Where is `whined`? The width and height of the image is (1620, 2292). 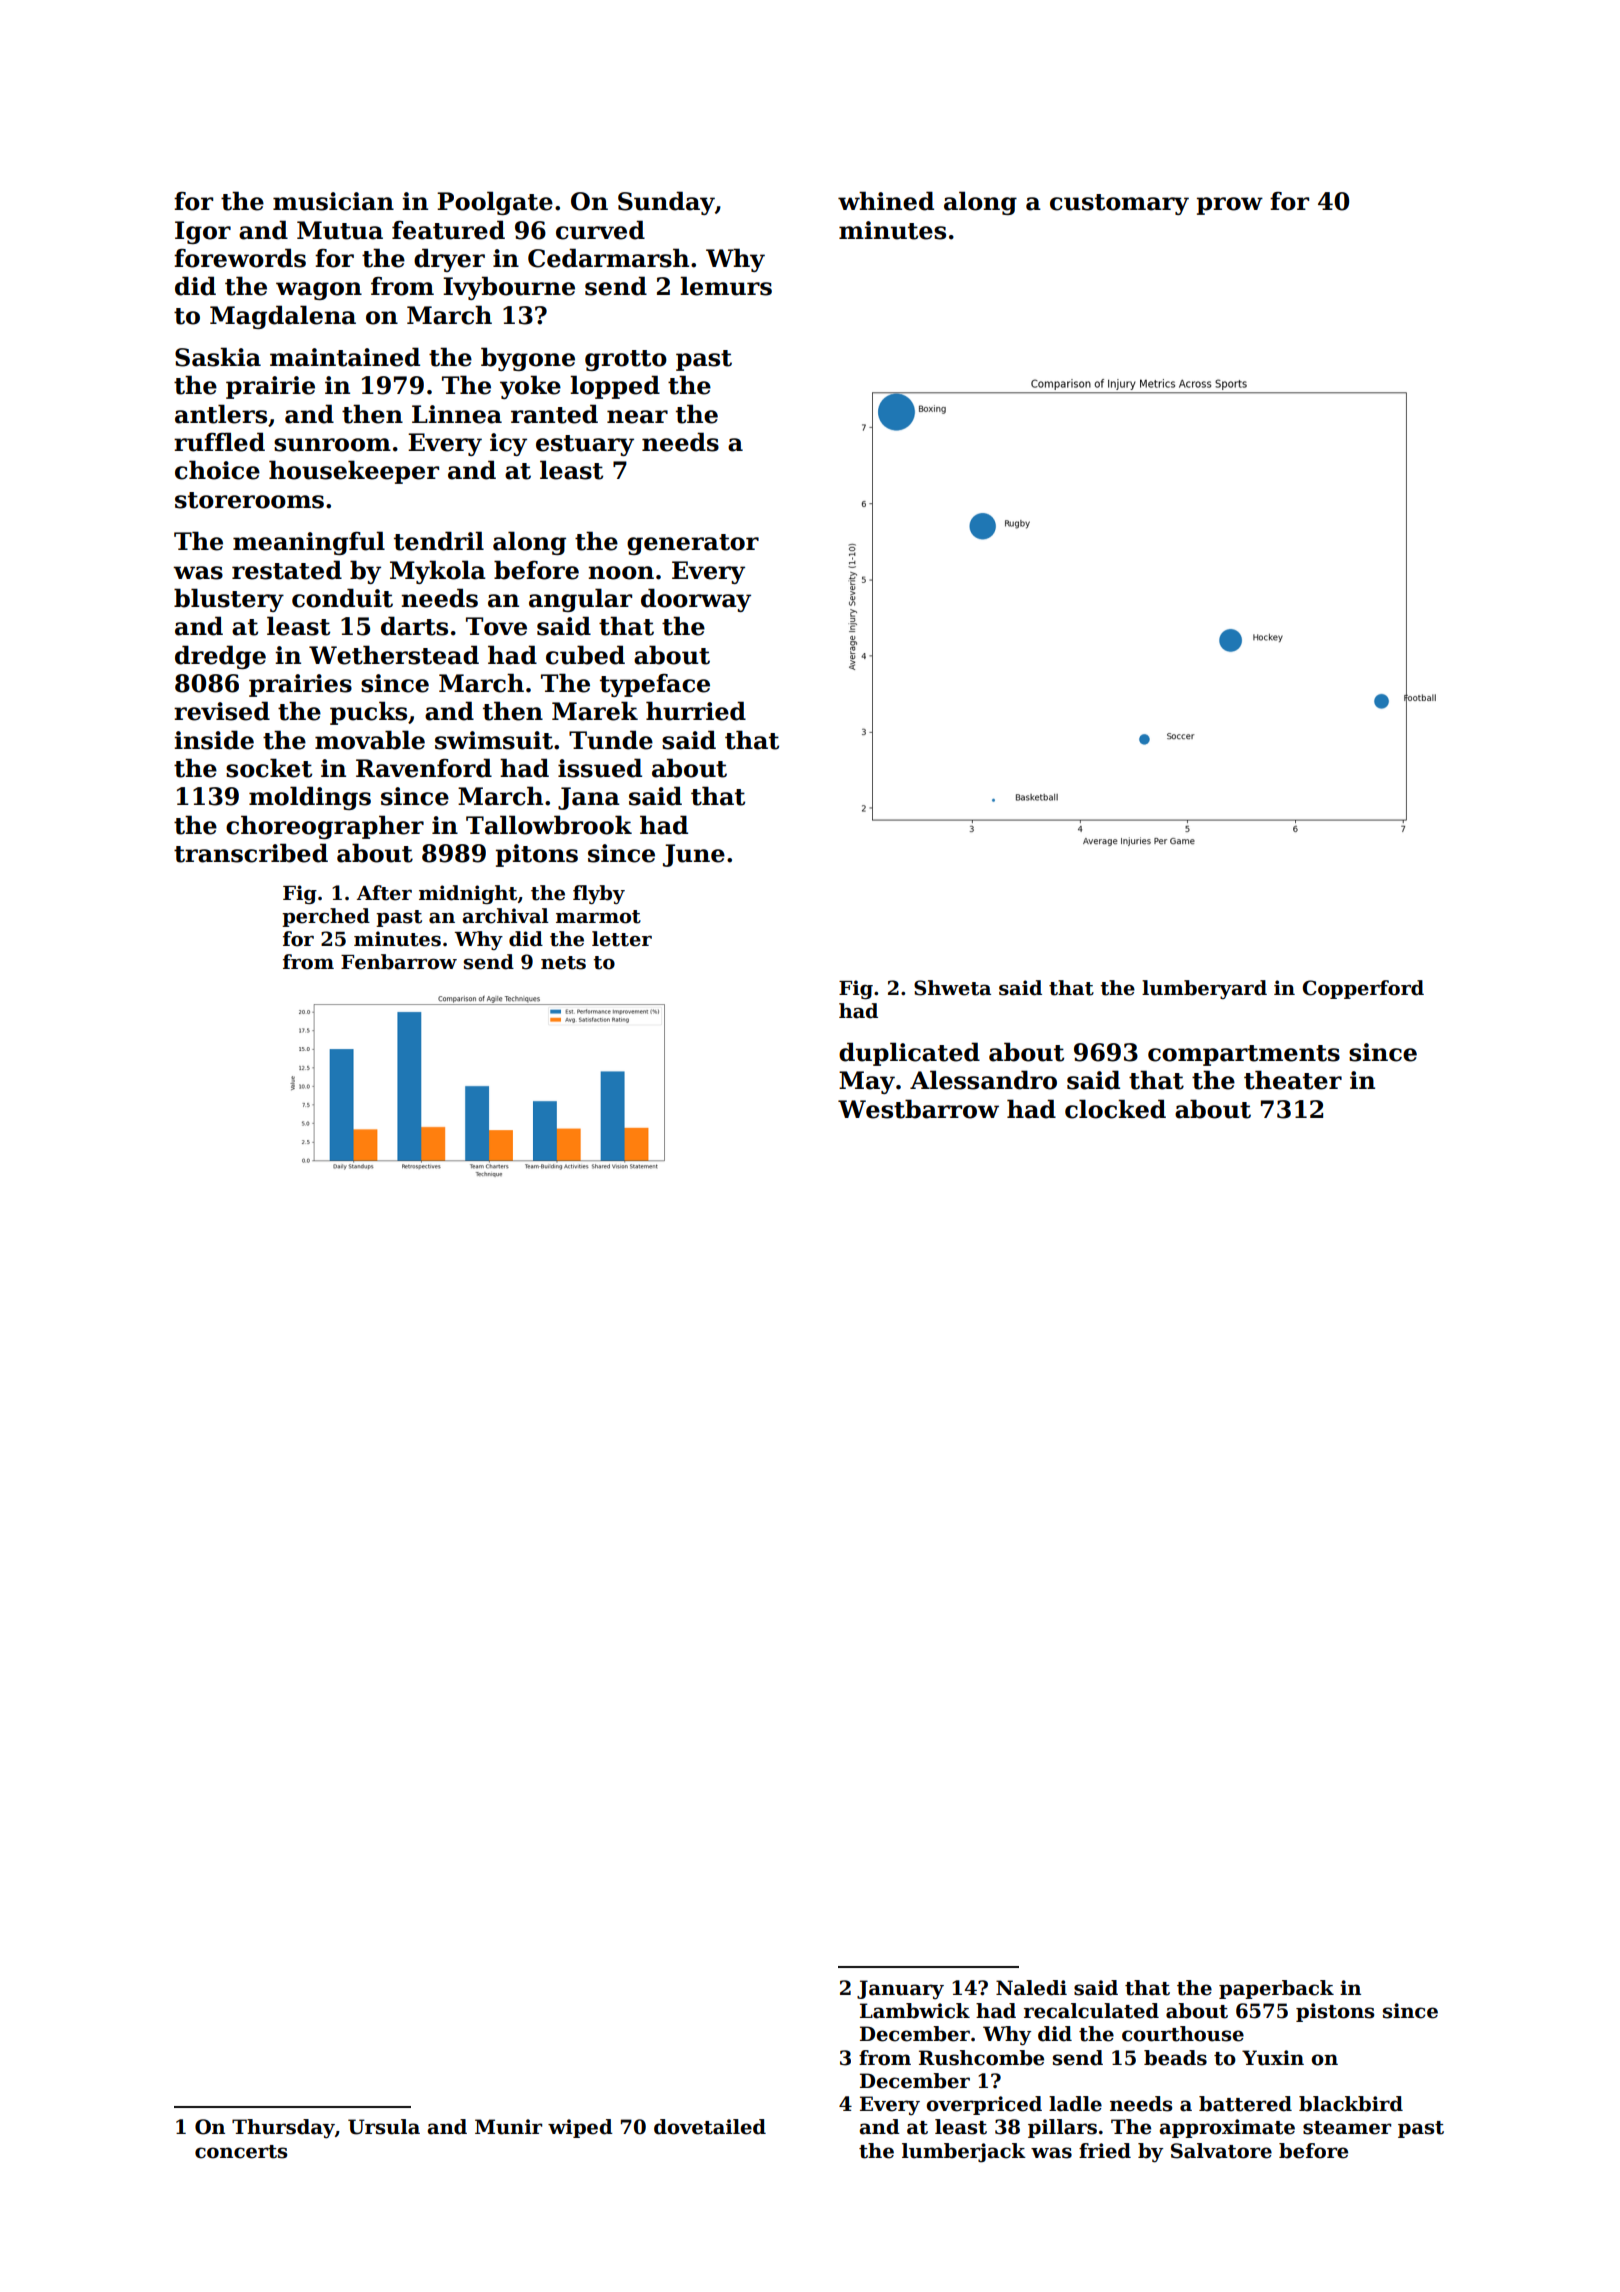 whined is located at coordinates (886, 201).
